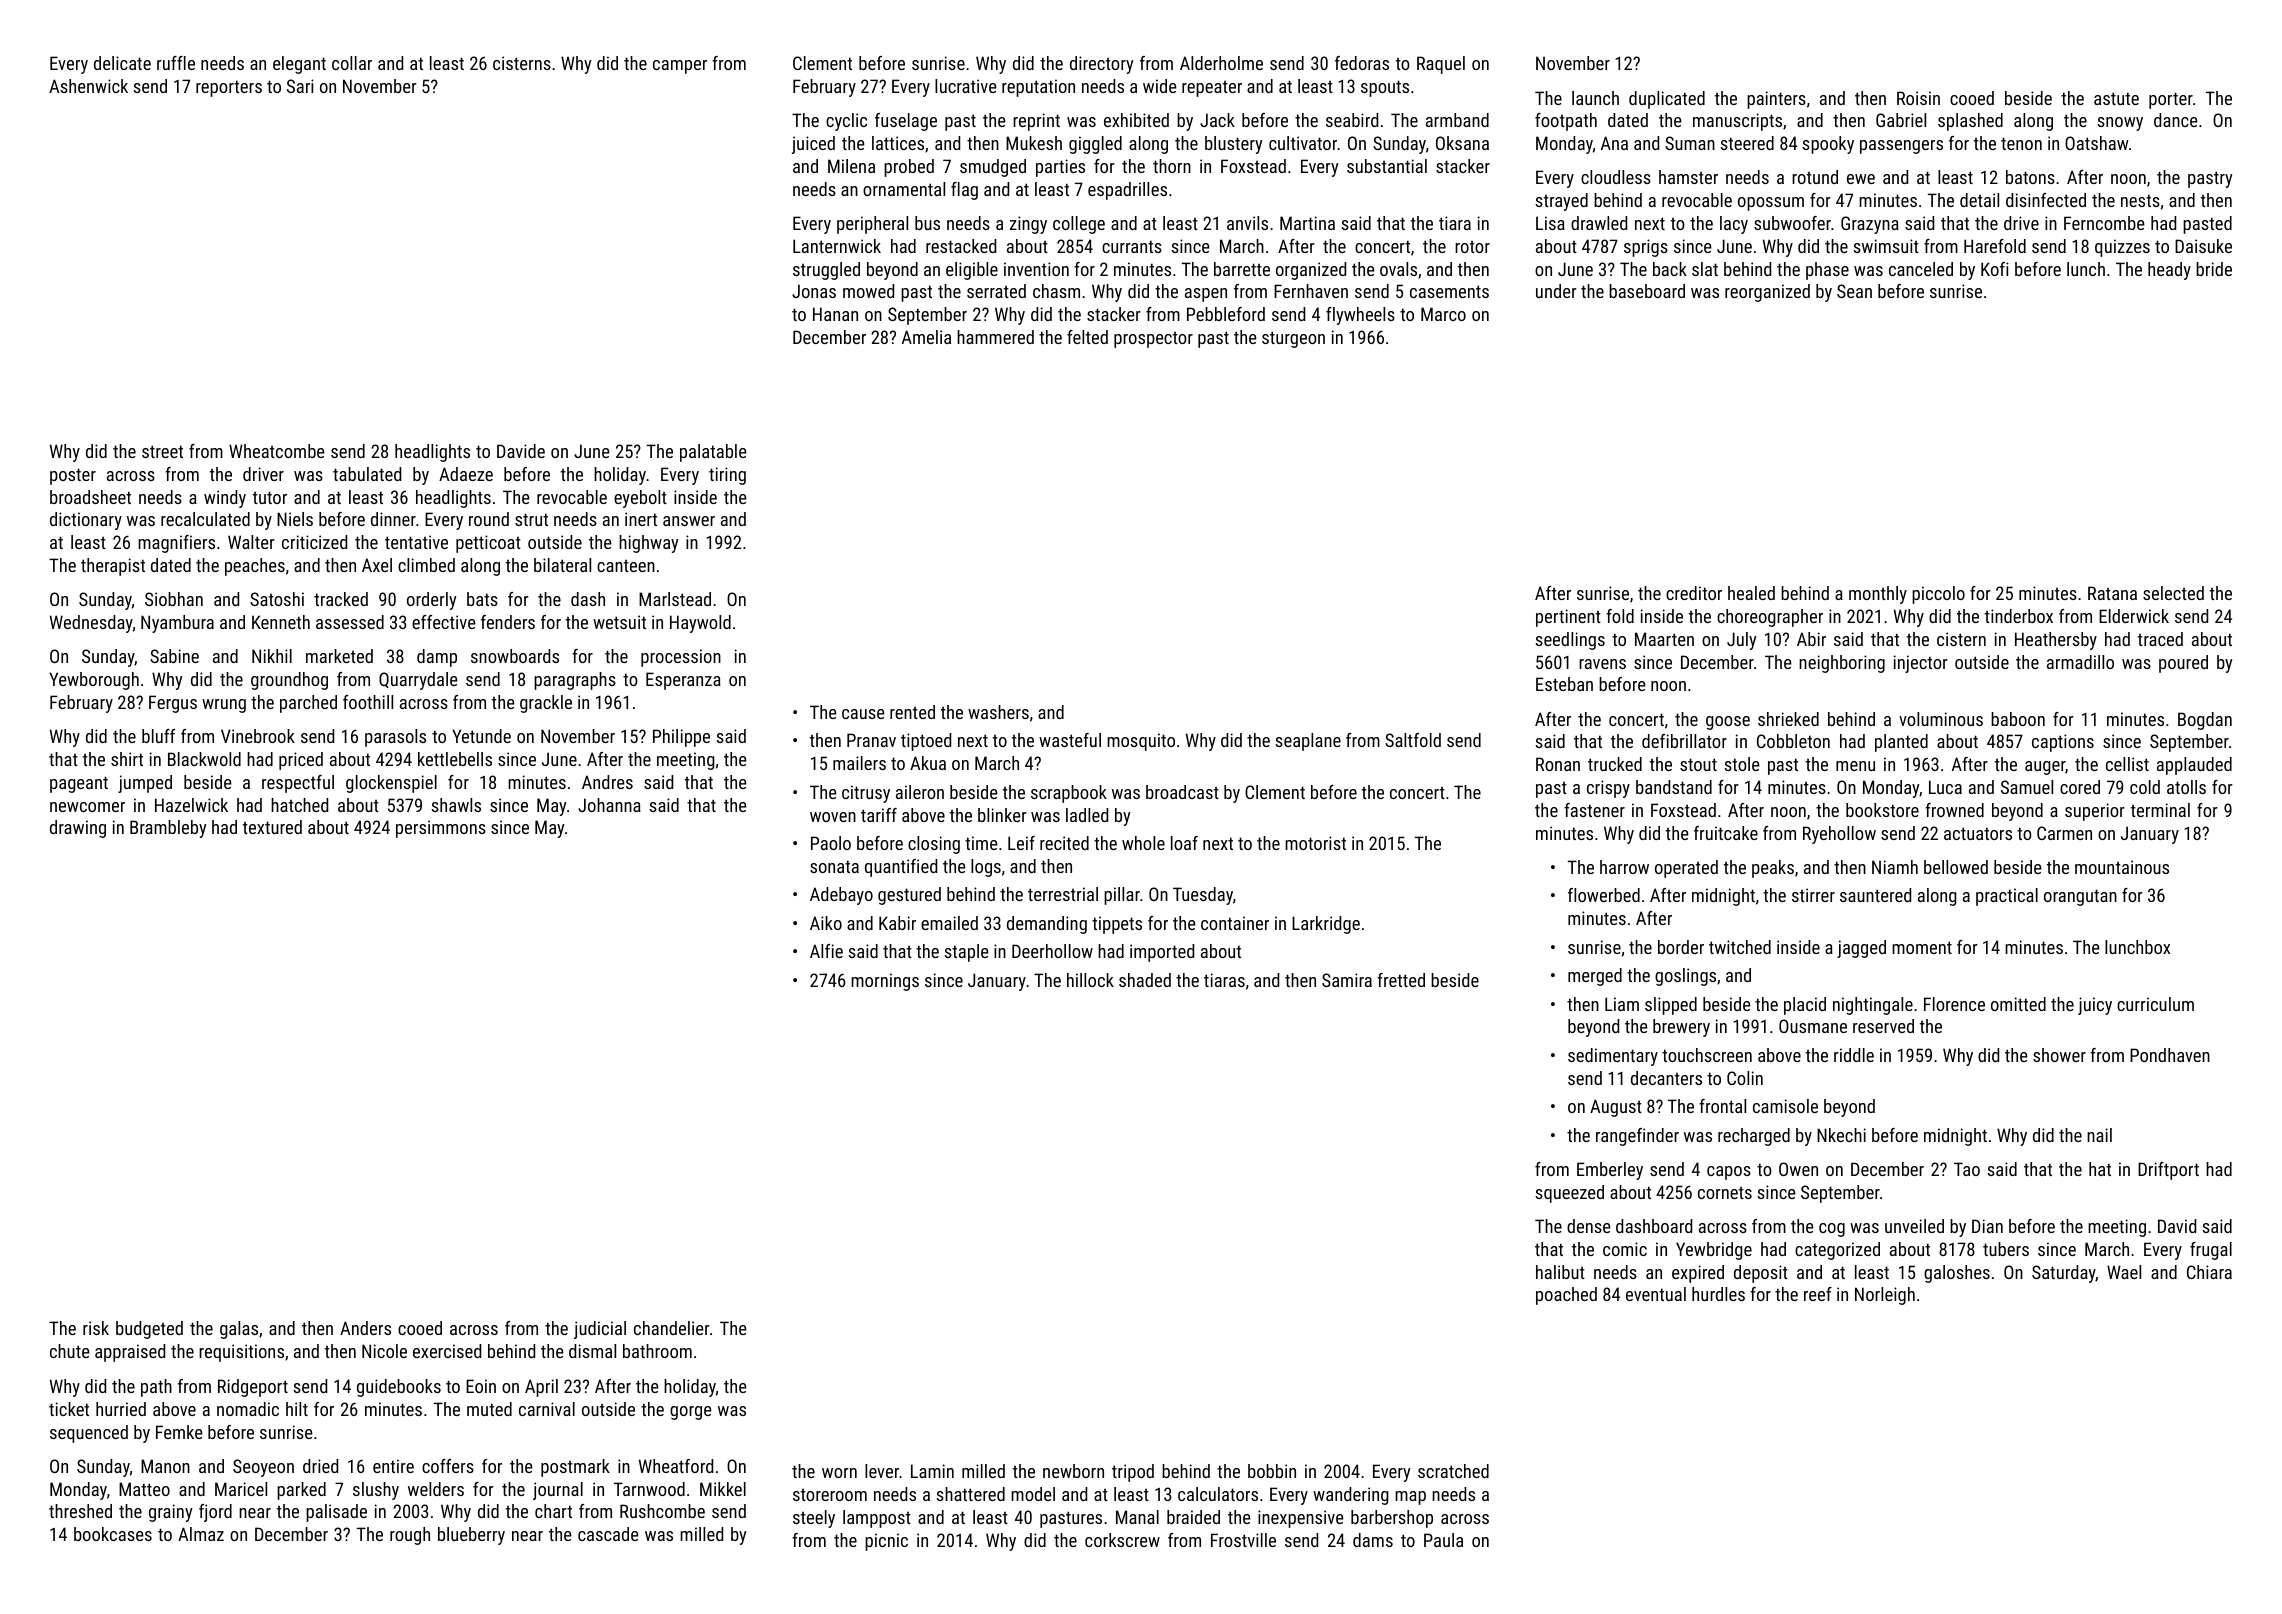  What do you see at coordinates (609, 805) in the page?
I see `Johanna` at bounding box center [609, 805].
